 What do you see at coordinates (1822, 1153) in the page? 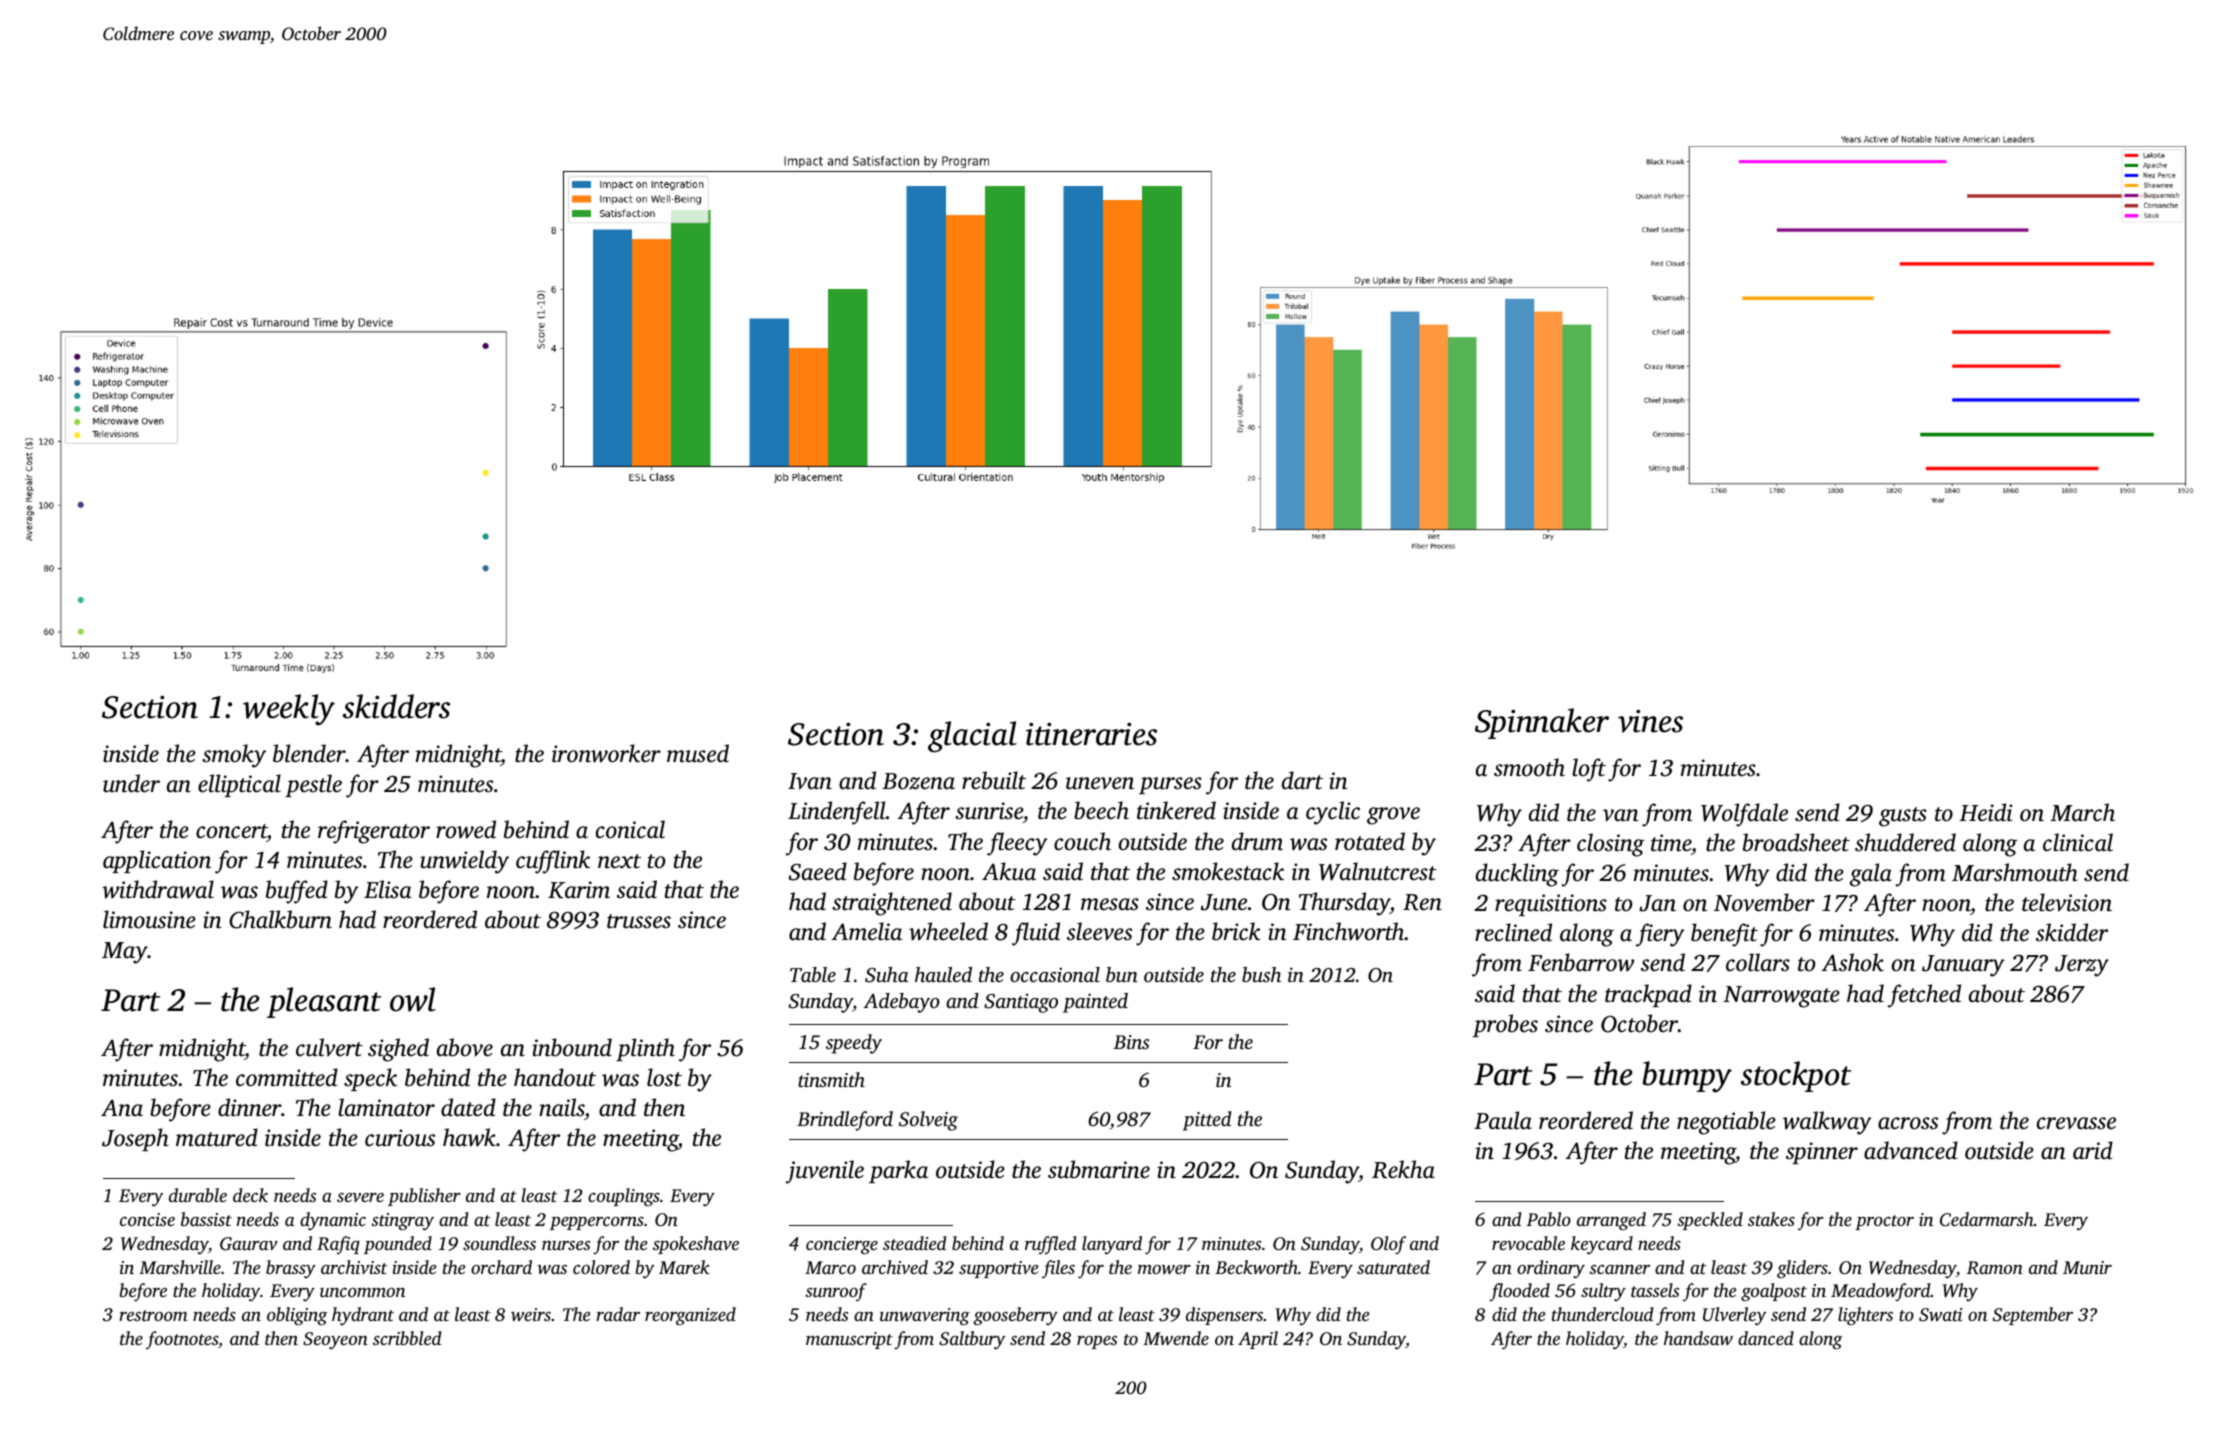
I see `spinner` at bounding box center [1822, 1153].
